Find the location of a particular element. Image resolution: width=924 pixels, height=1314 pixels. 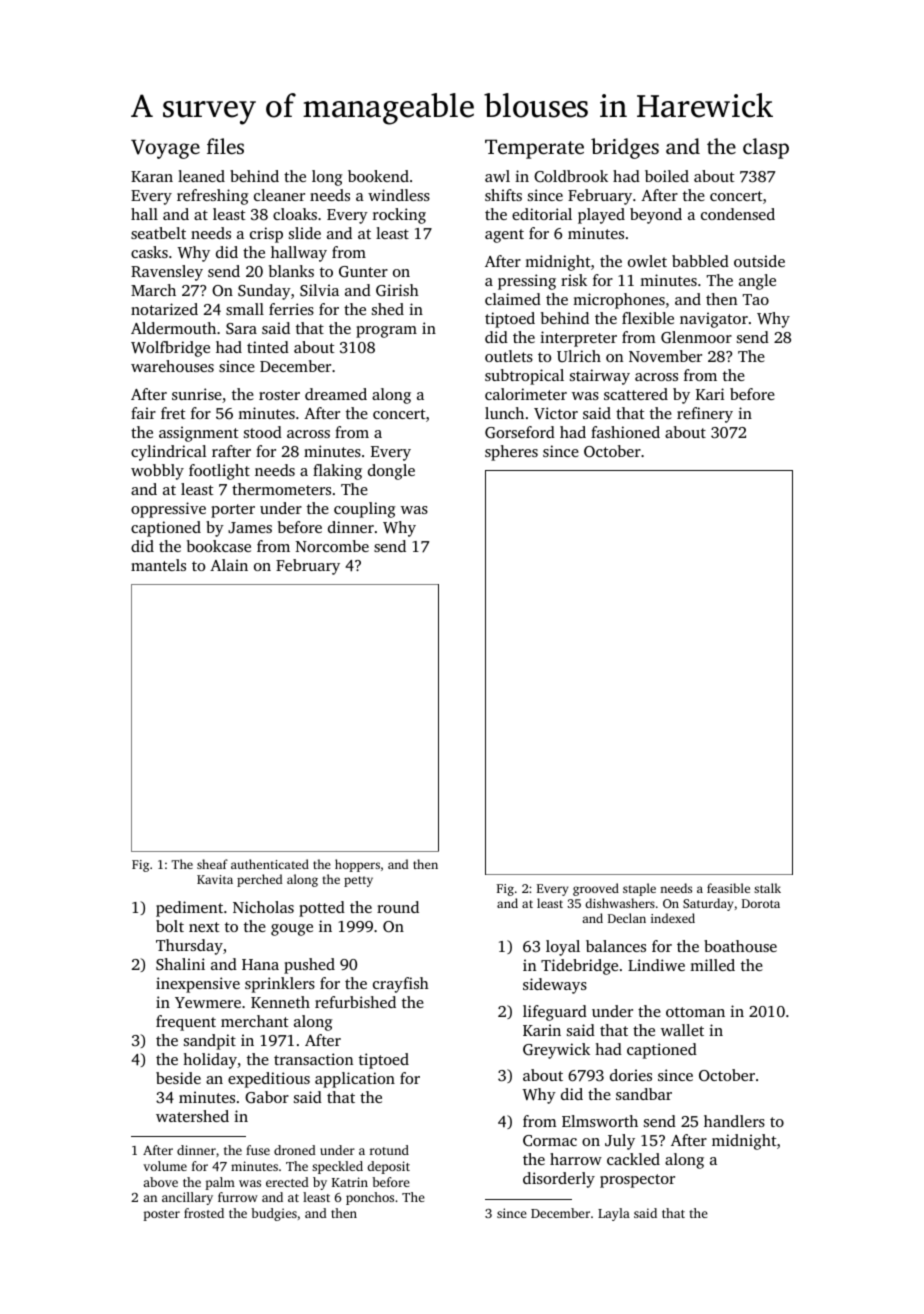

Glenmoor is located at coordinates (696, 337).
